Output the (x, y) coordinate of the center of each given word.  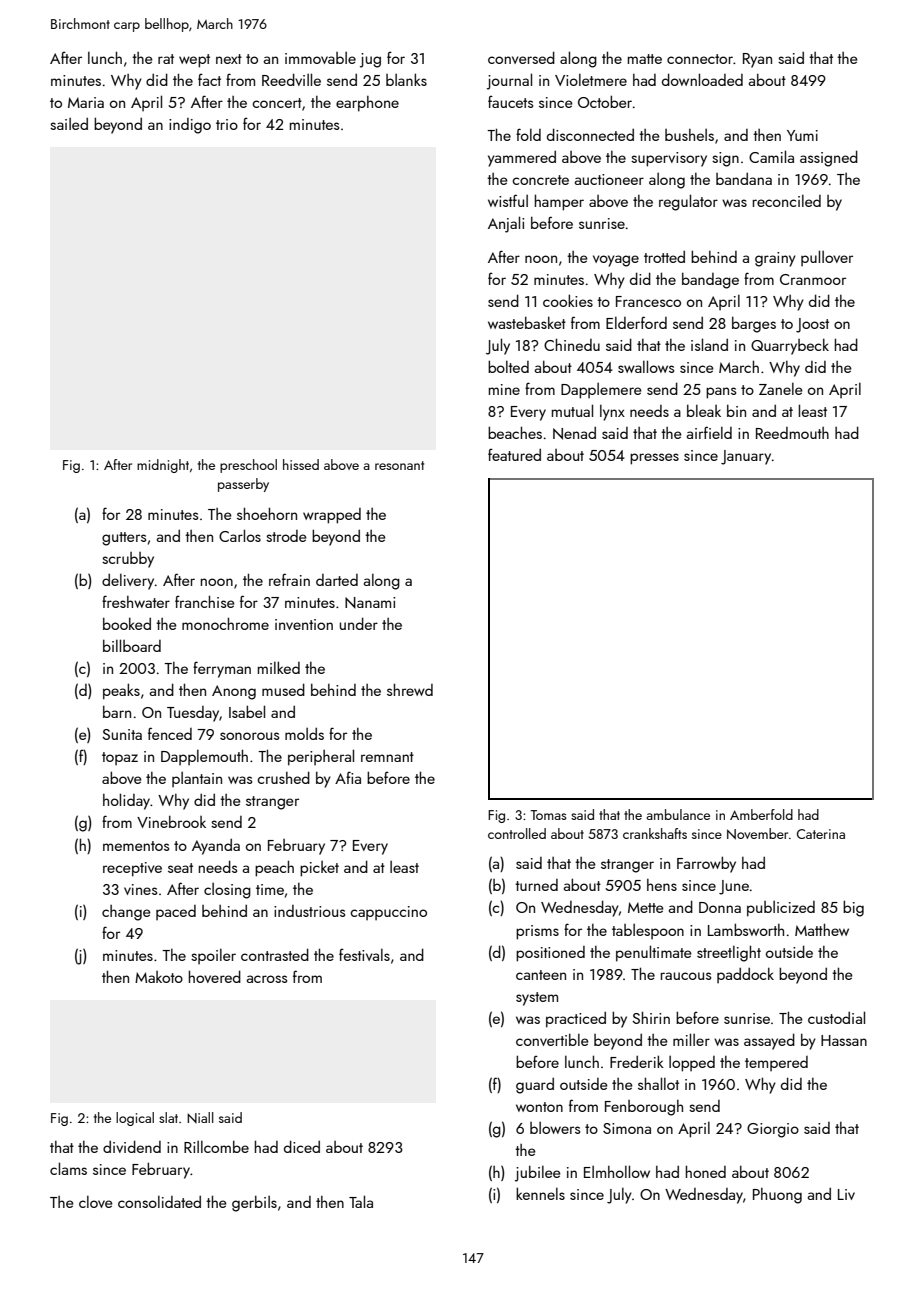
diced (302, 1146)
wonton (539, 1107)
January (746, 457)
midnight (163, 466)
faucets (510, 102)
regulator (688, 202)
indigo (190, 126)
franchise (205, 601)
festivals (364, 954)
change (126, 913)
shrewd (410, 689)
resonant (399, 465)
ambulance (678, 814)
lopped (692, 1064)
